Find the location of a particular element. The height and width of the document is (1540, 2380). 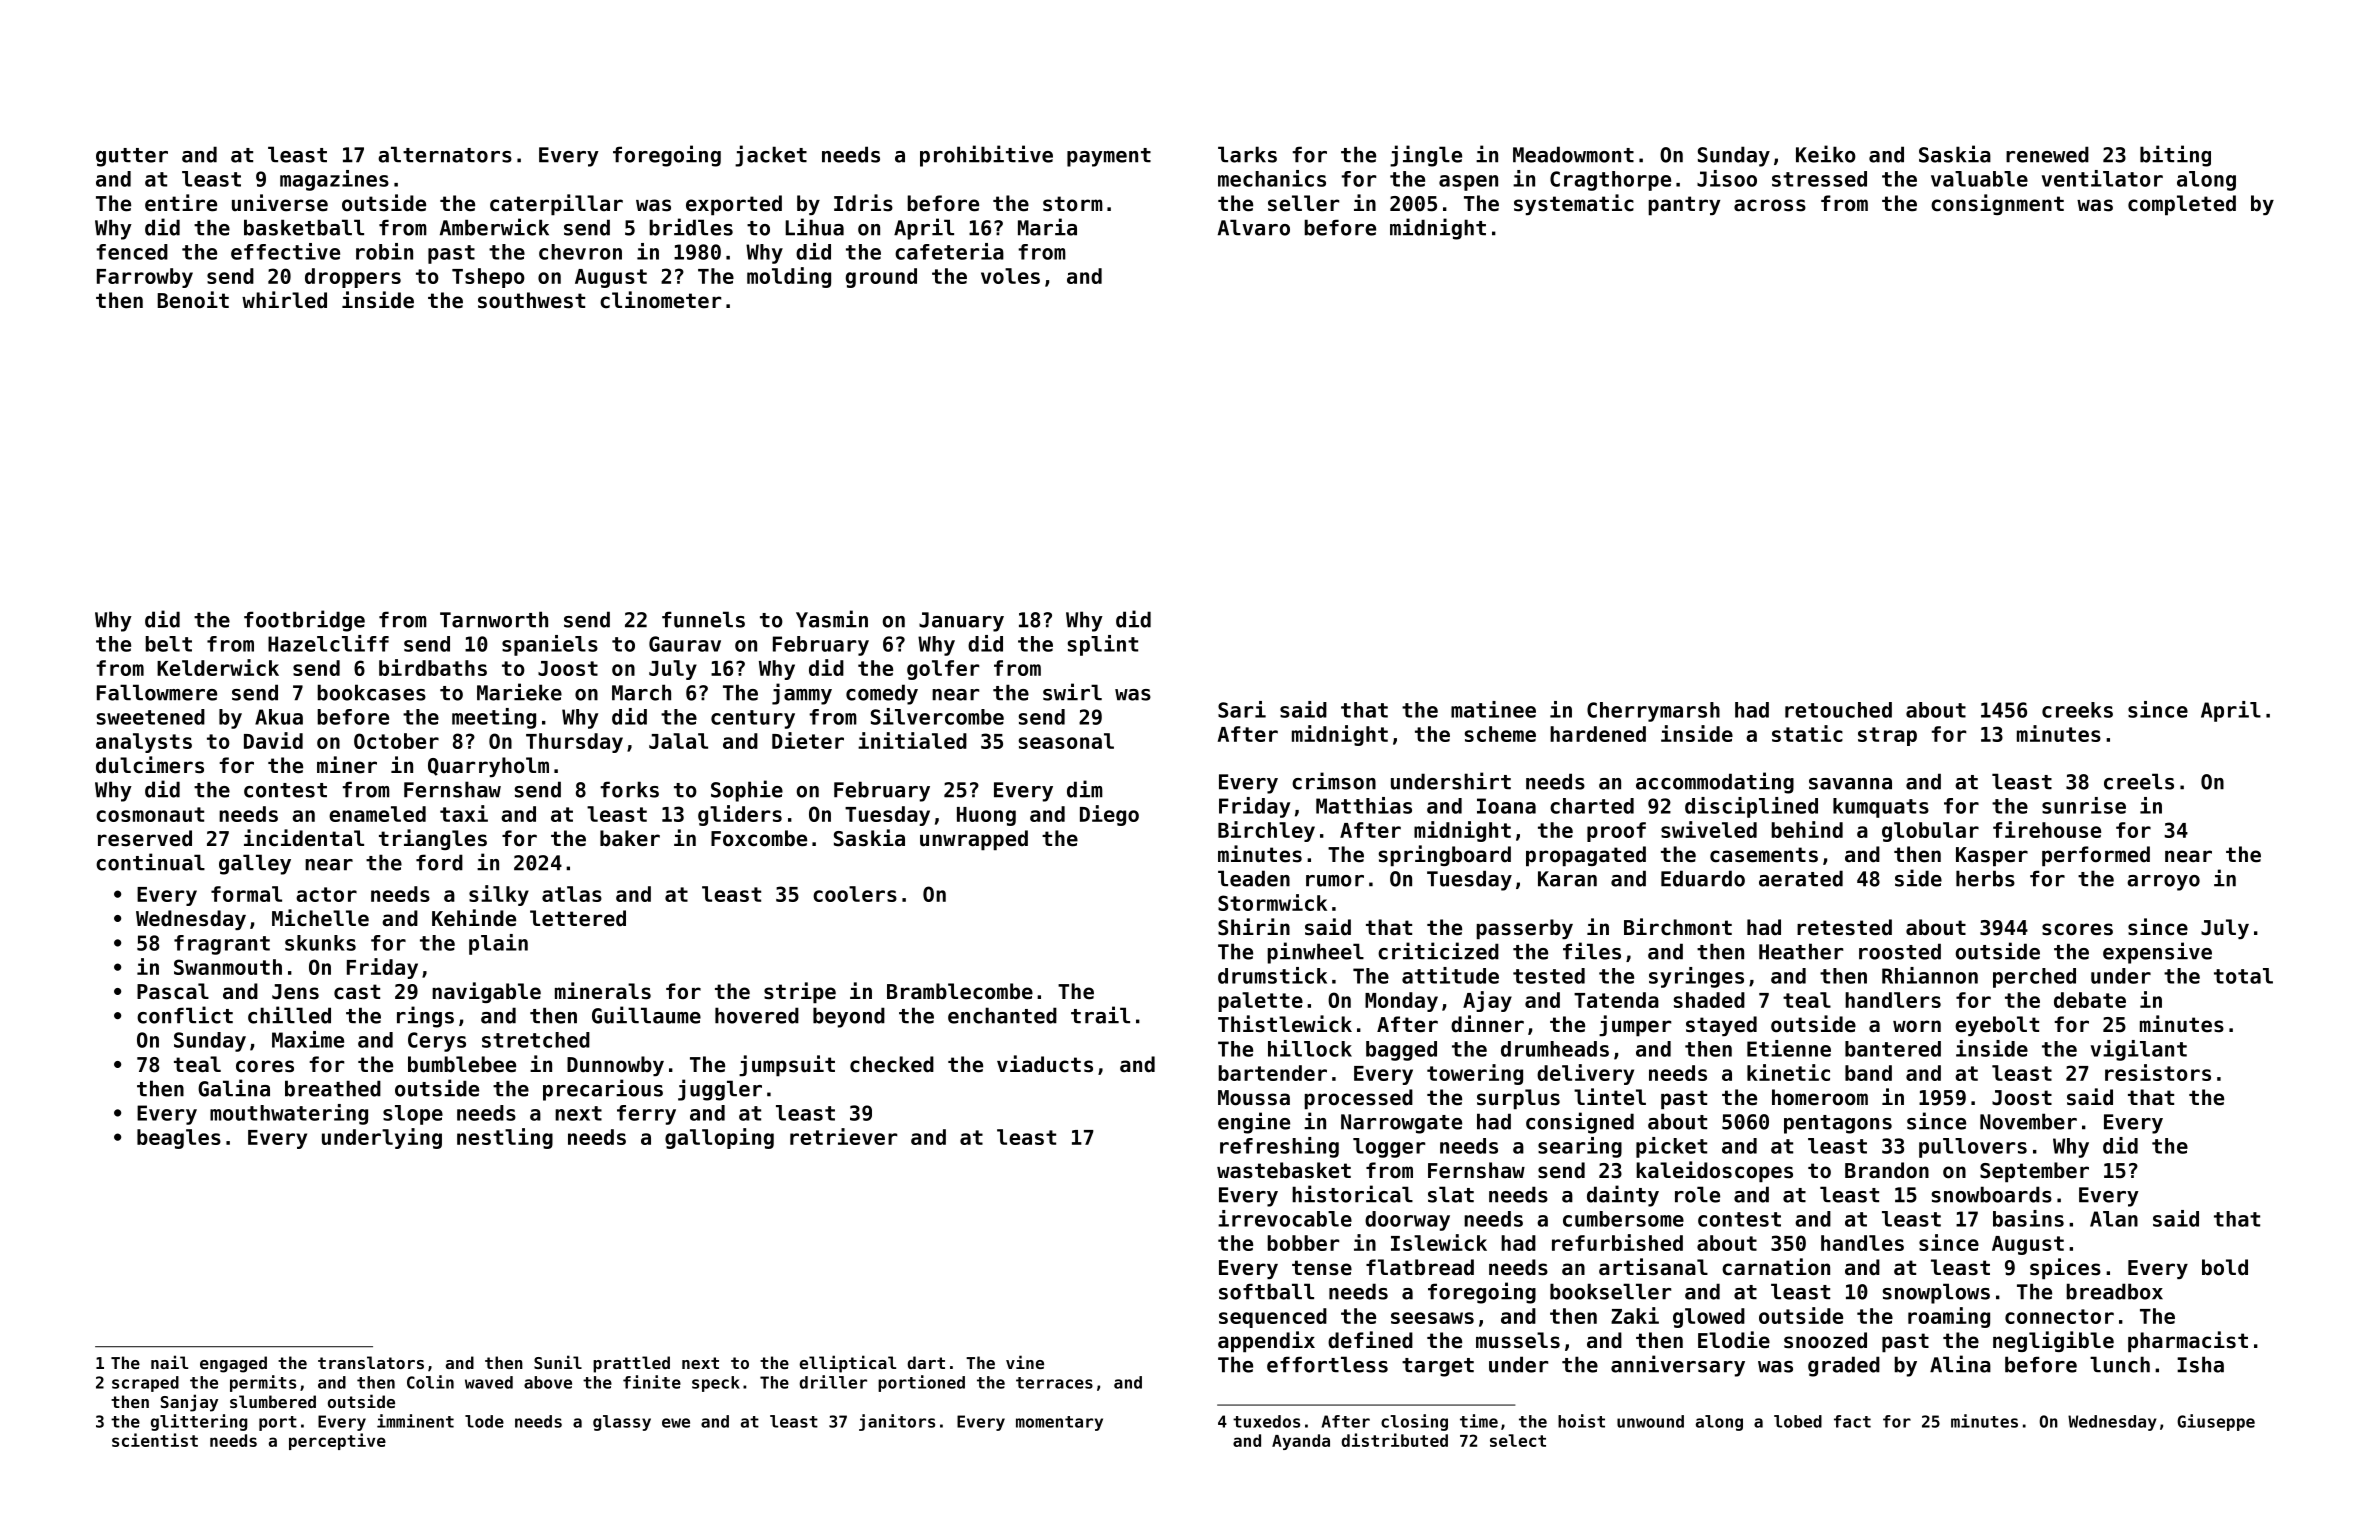

completed is located at coordinates (2182, 205).
